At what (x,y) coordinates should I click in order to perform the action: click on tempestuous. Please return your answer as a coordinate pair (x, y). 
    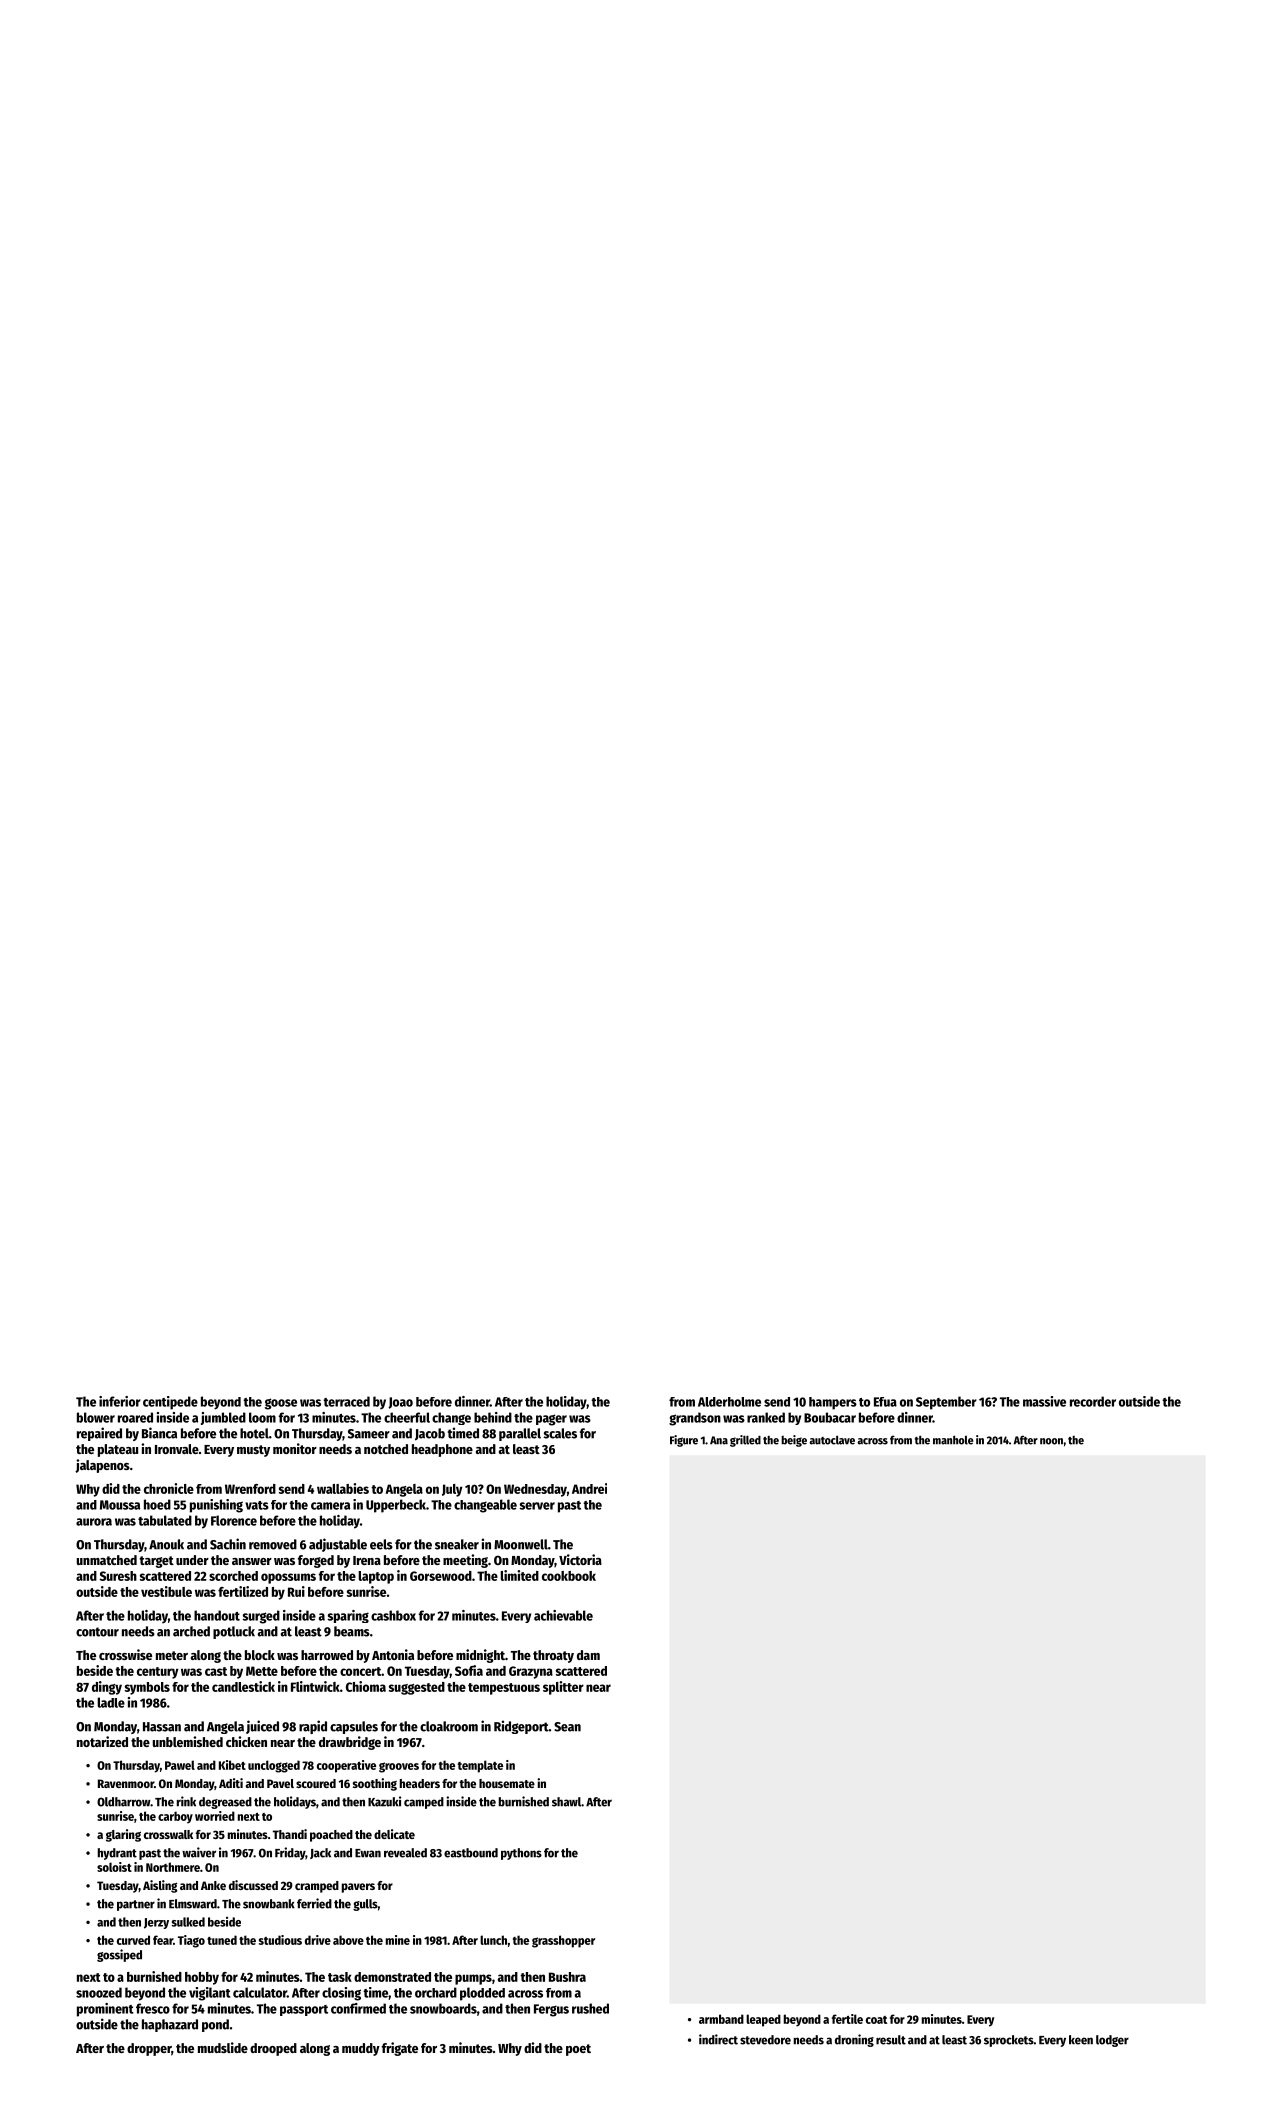
    Looking at the image, I should click on (504, 1689).
